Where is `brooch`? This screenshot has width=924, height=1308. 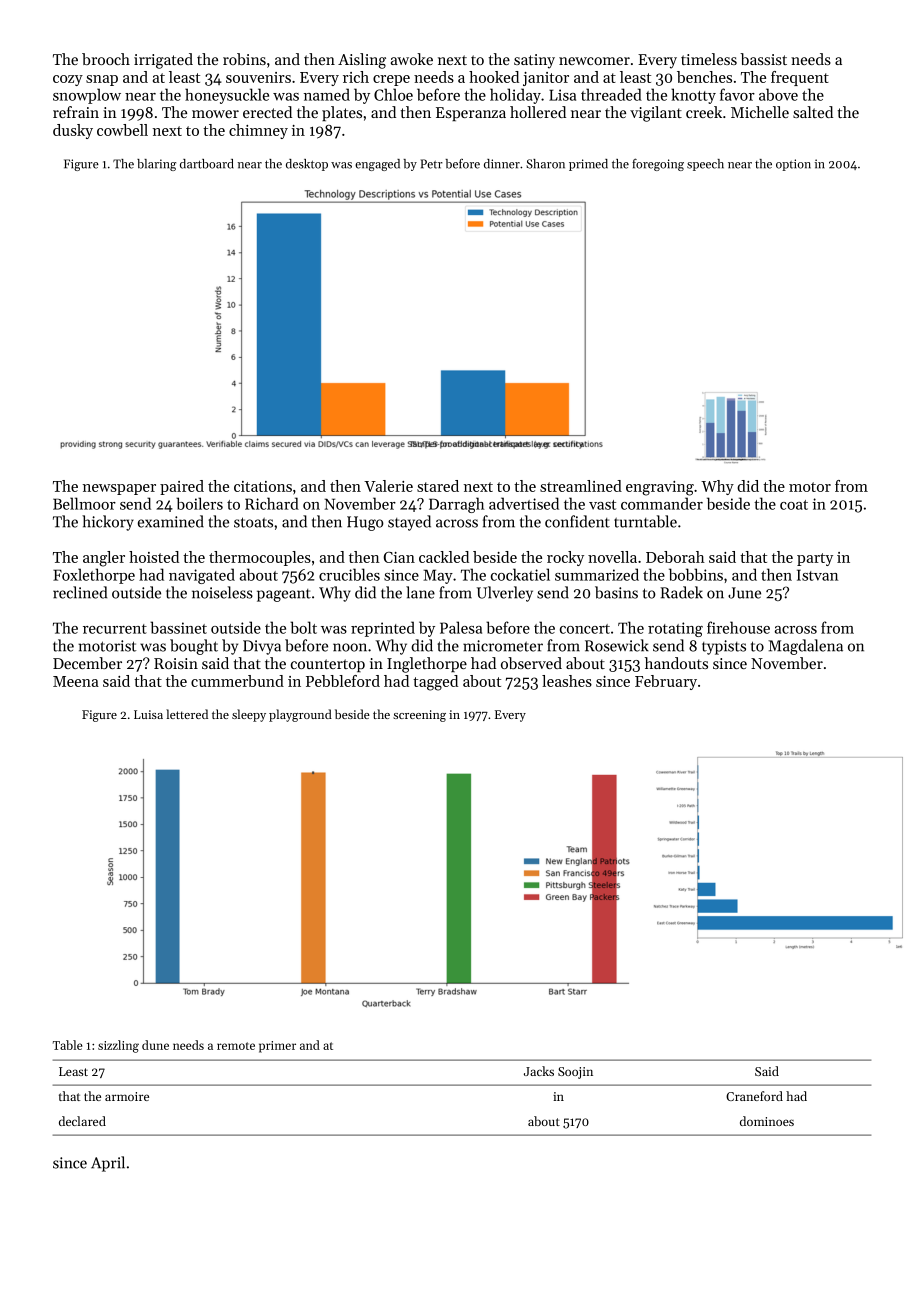
brooch is located at coordinates (106, 59).
